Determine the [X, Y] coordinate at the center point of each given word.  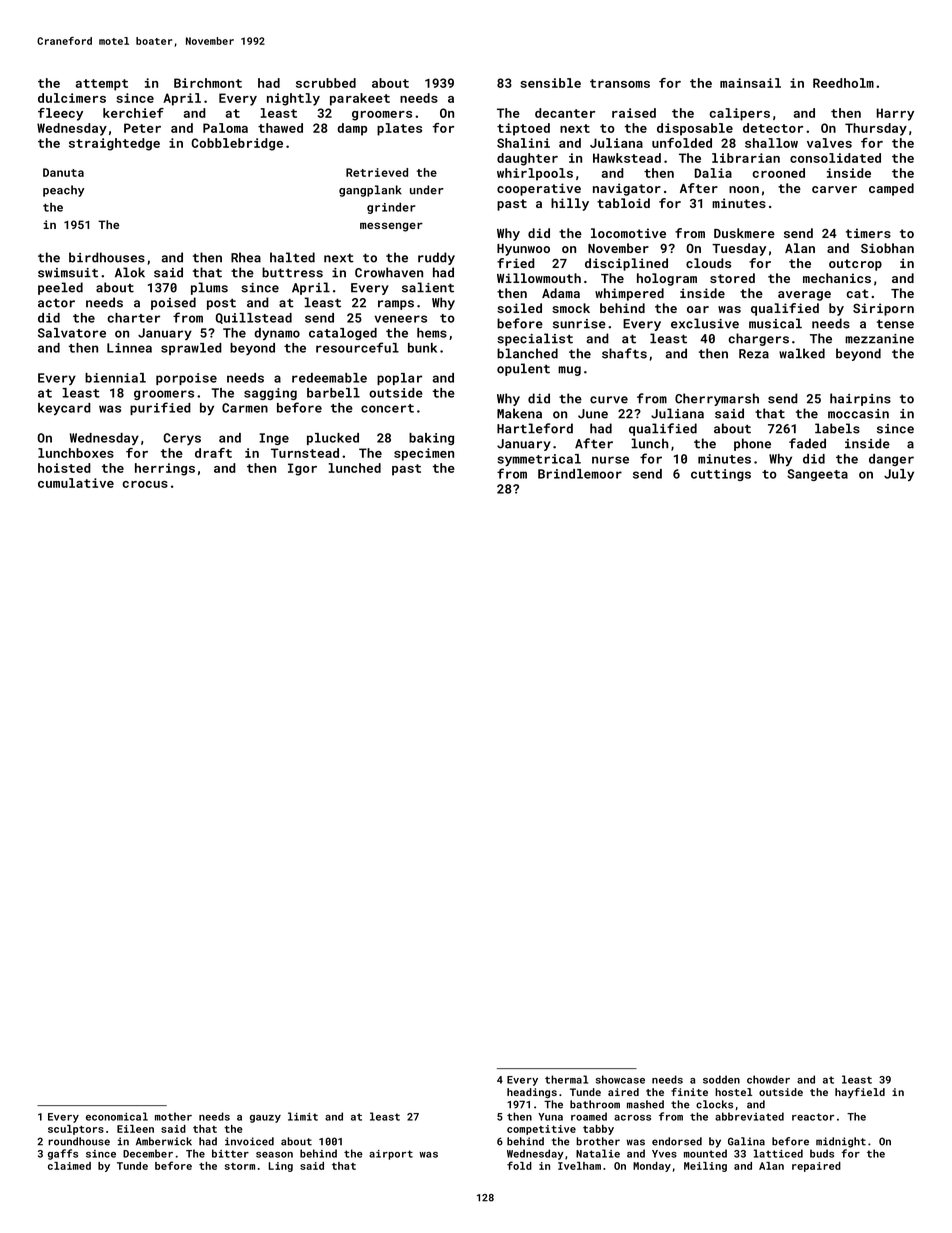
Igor [302, 469]
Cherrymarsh [717, 399]
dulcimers [72, 98]
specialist [535, 339]
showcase [620, 1079]
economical [117, 1116]
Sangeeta [817, 475]
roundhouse [79, 1141]
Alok [130, 272]
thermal [566, 1079]
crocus [145, 484]
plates [399, 129]
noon [744, 189]
